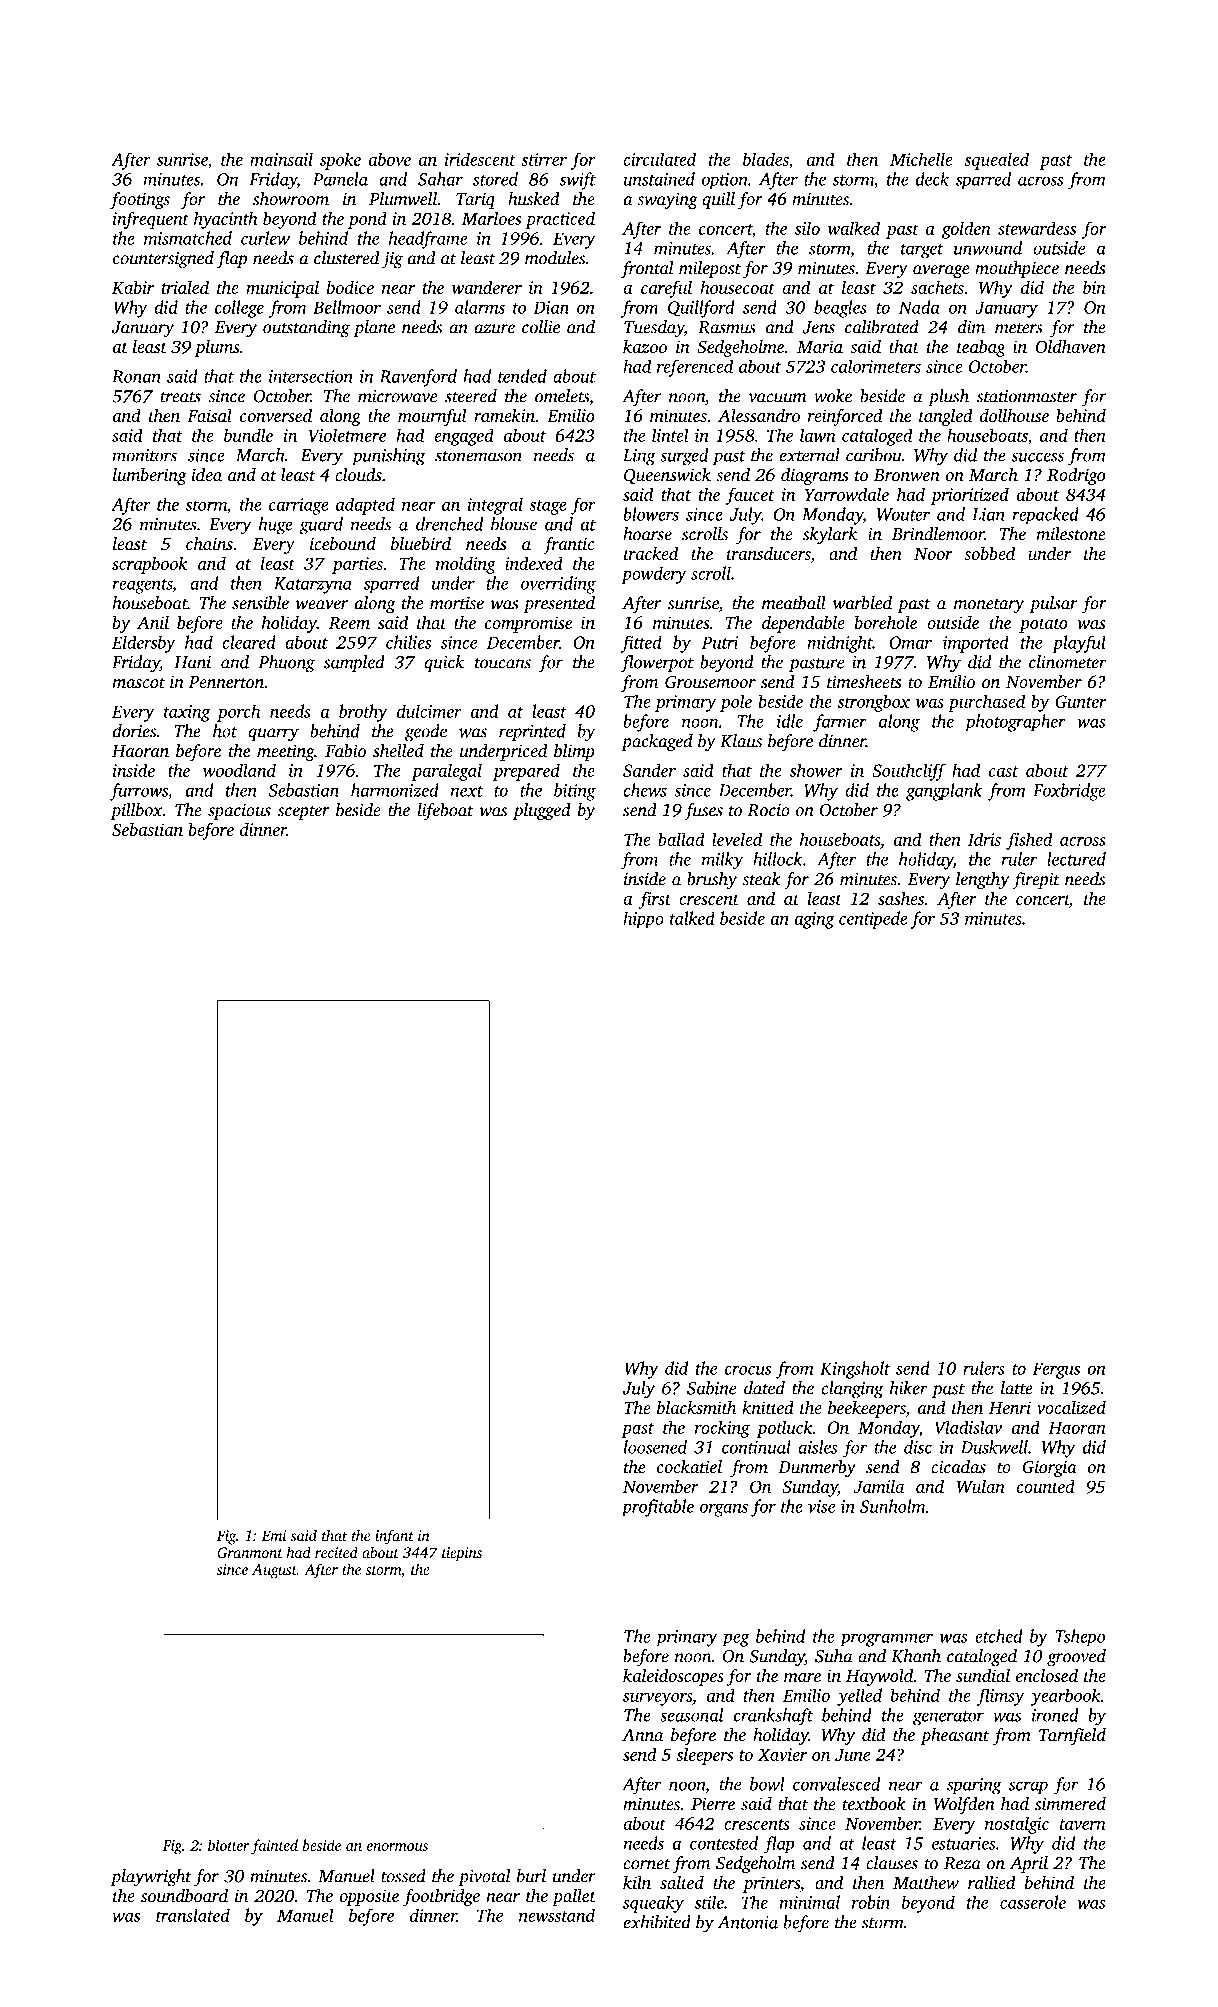 This screenshot has height=2007, width=1218. Describe the element at coordinates (274, 1571) in the screenshot. I see `August` at that location.
